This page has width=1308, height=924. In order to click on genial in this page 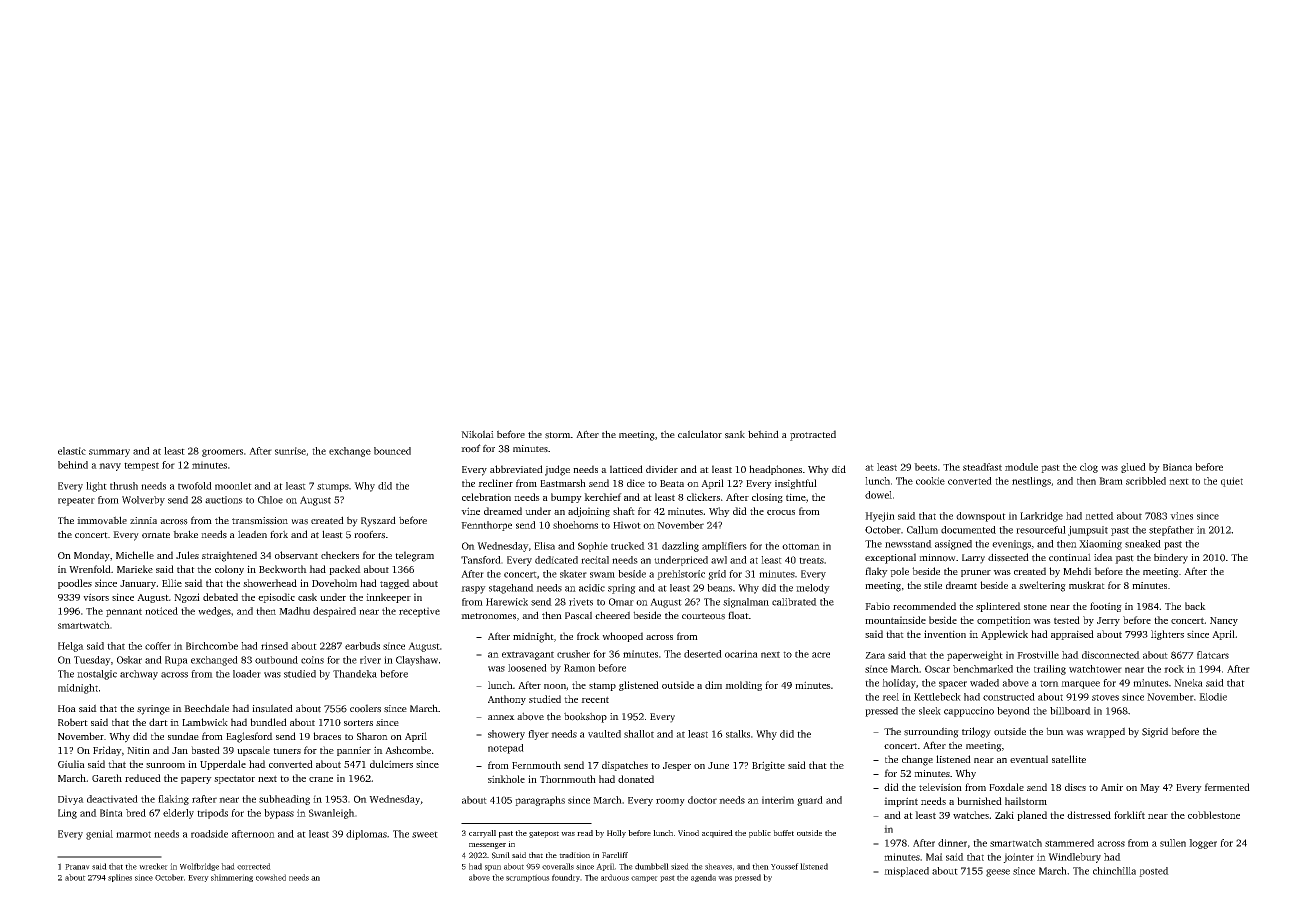, I will do `click(99, 835)`.
